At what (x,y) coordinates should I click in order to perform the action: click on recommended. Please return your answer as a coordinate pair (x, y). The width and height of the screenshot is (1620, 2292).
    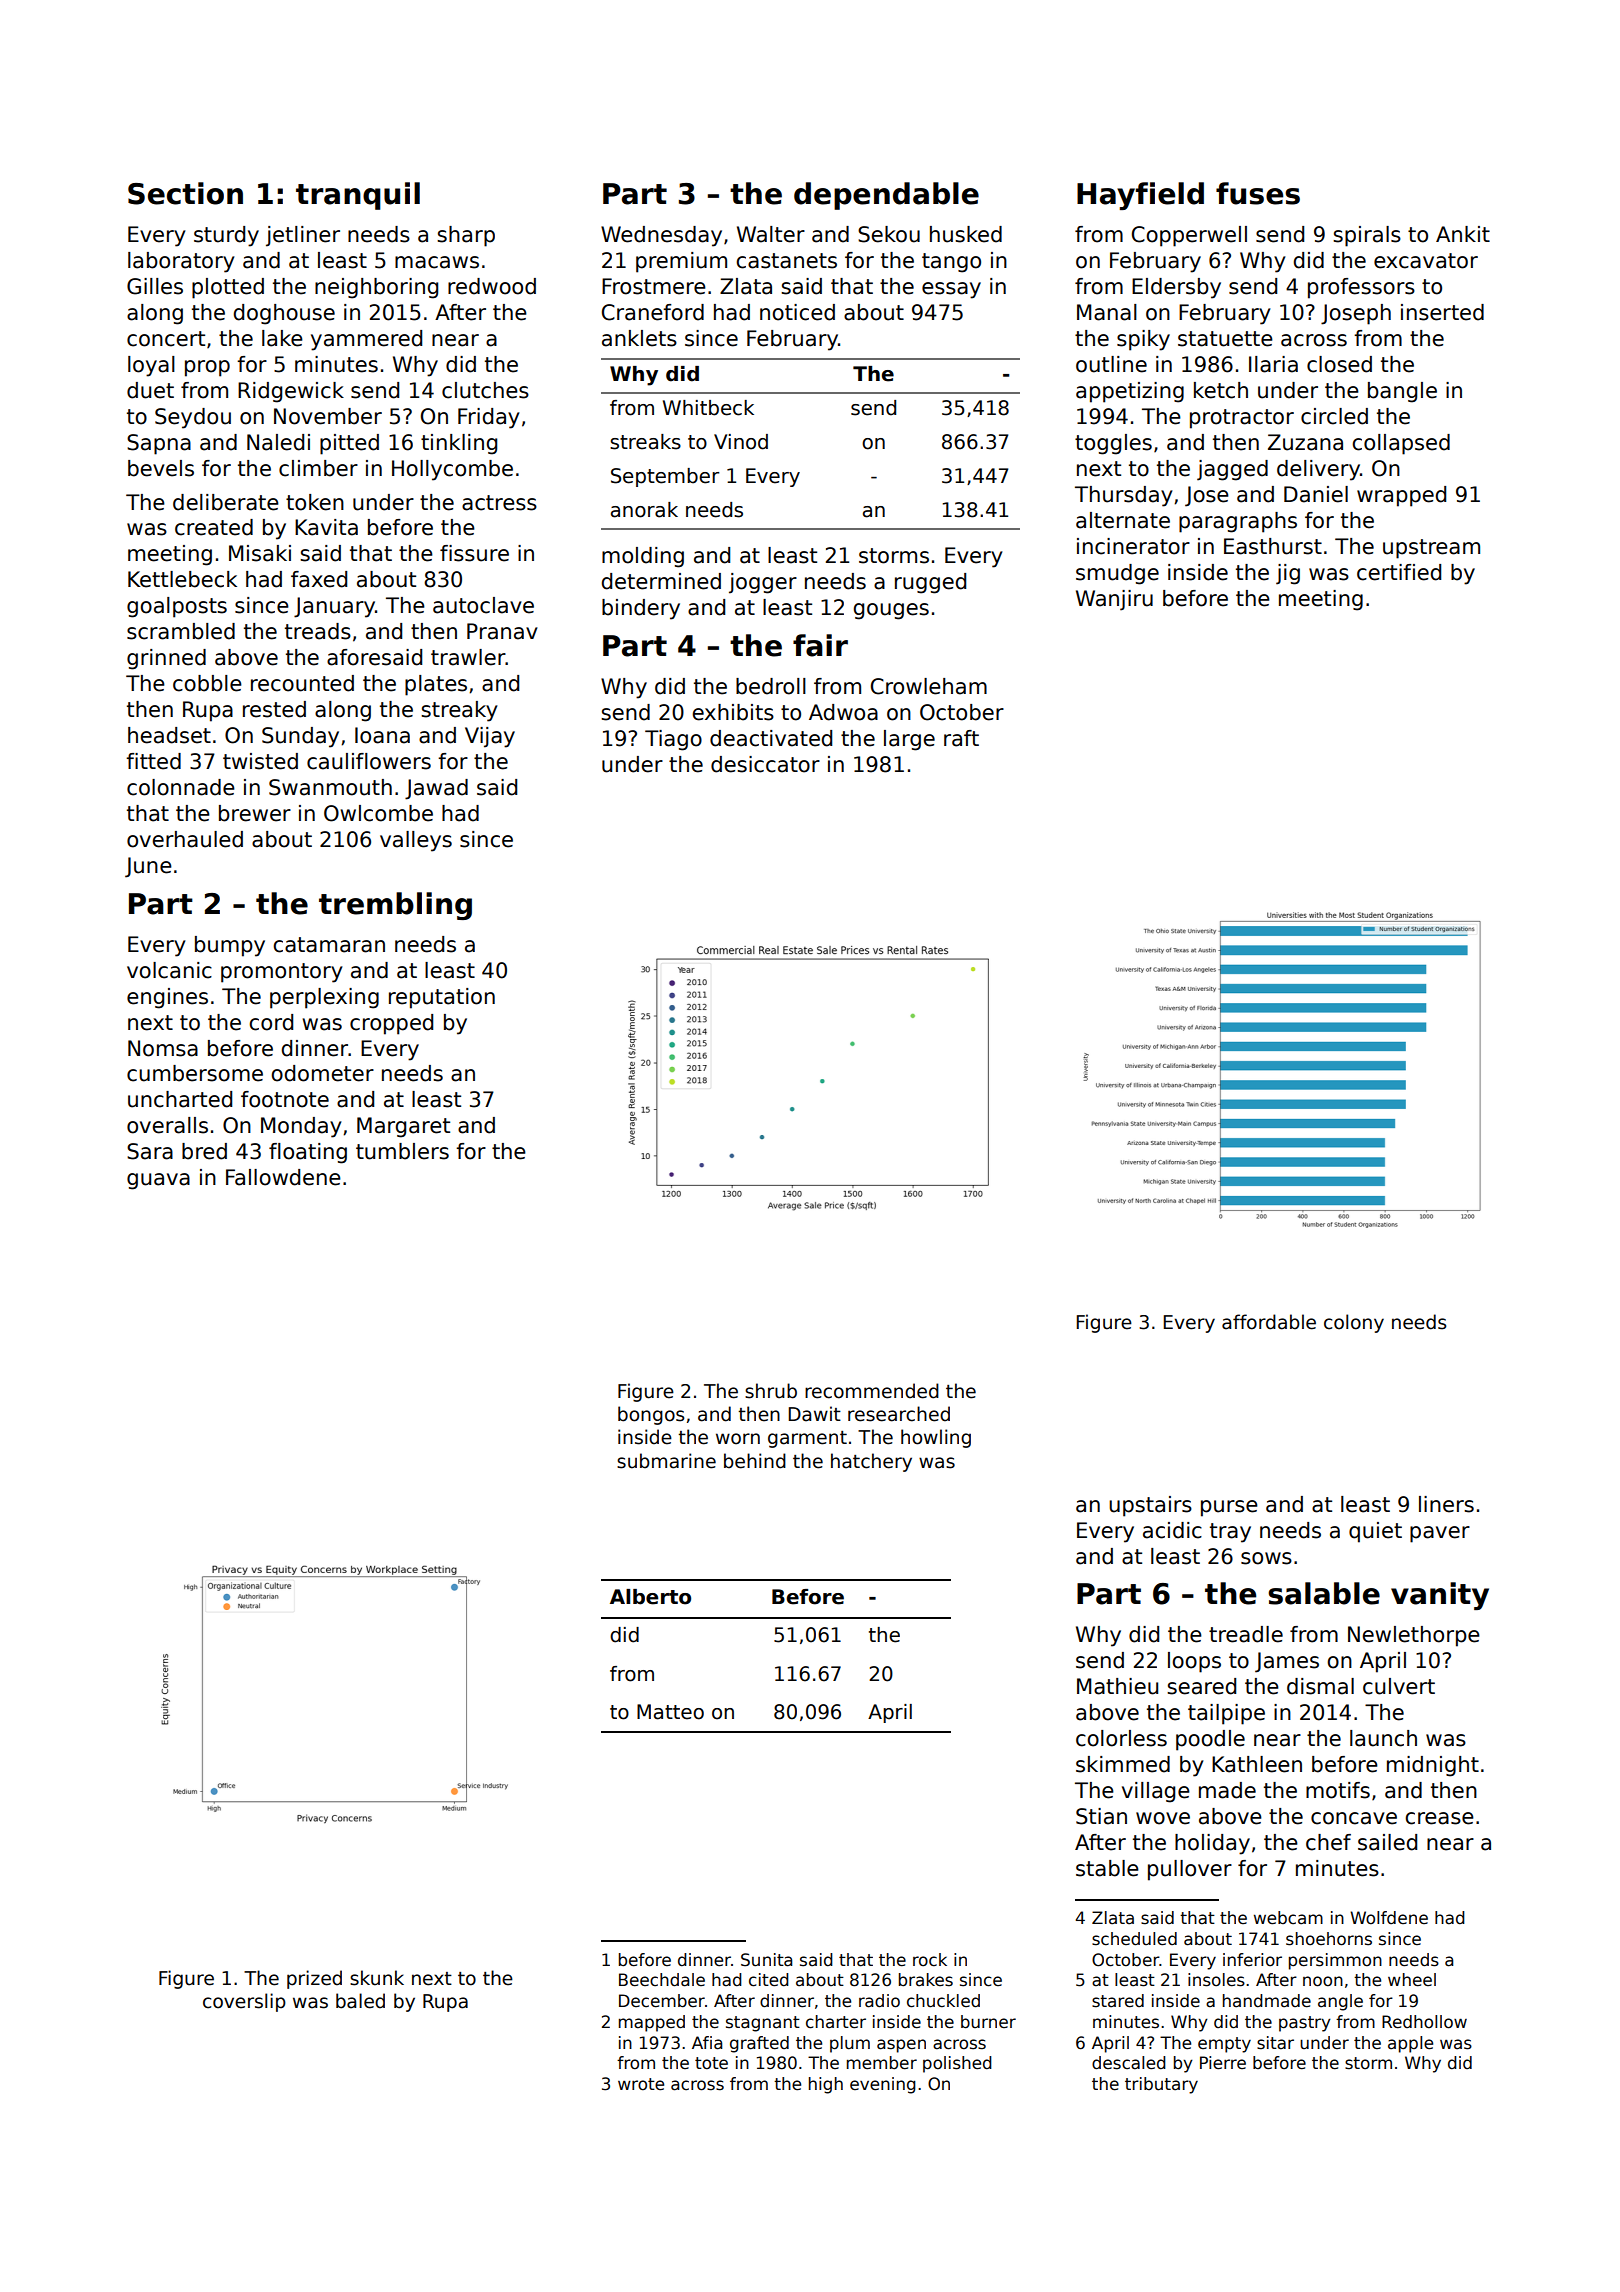
    Looking at the image, I should click on (872, 1391).
